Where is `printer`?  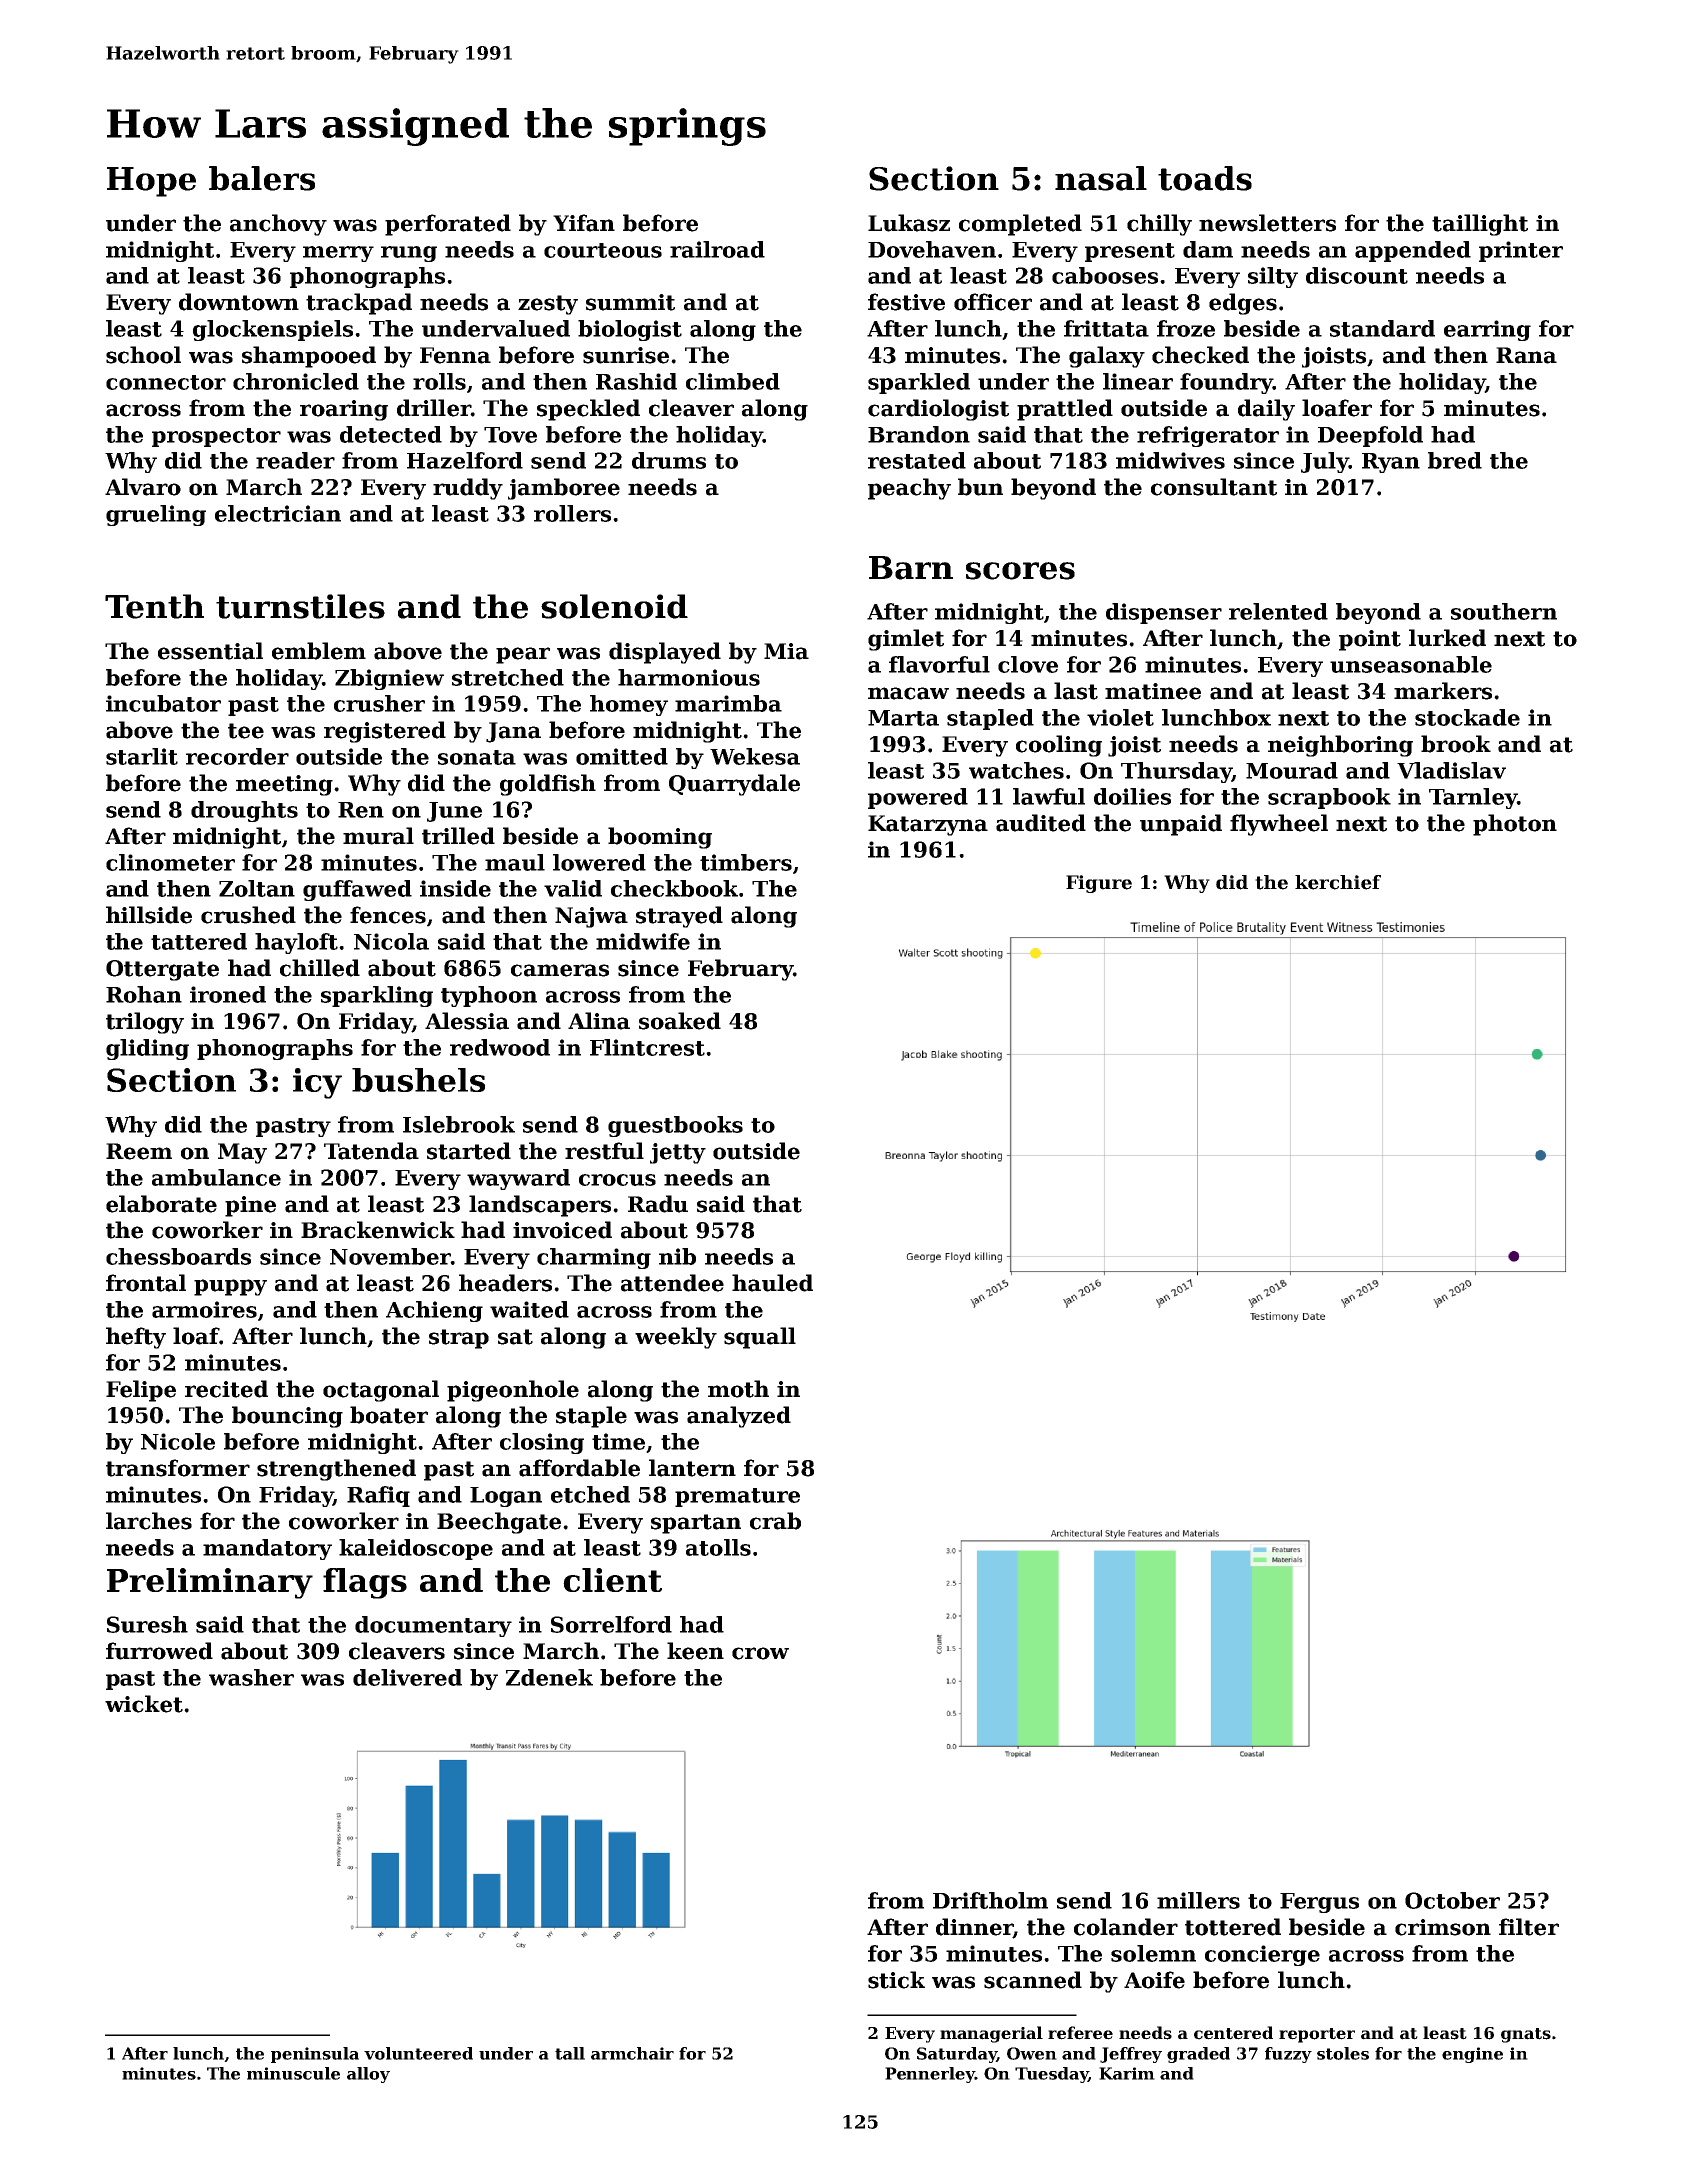 printer is located at coordinates (1521, 251).
